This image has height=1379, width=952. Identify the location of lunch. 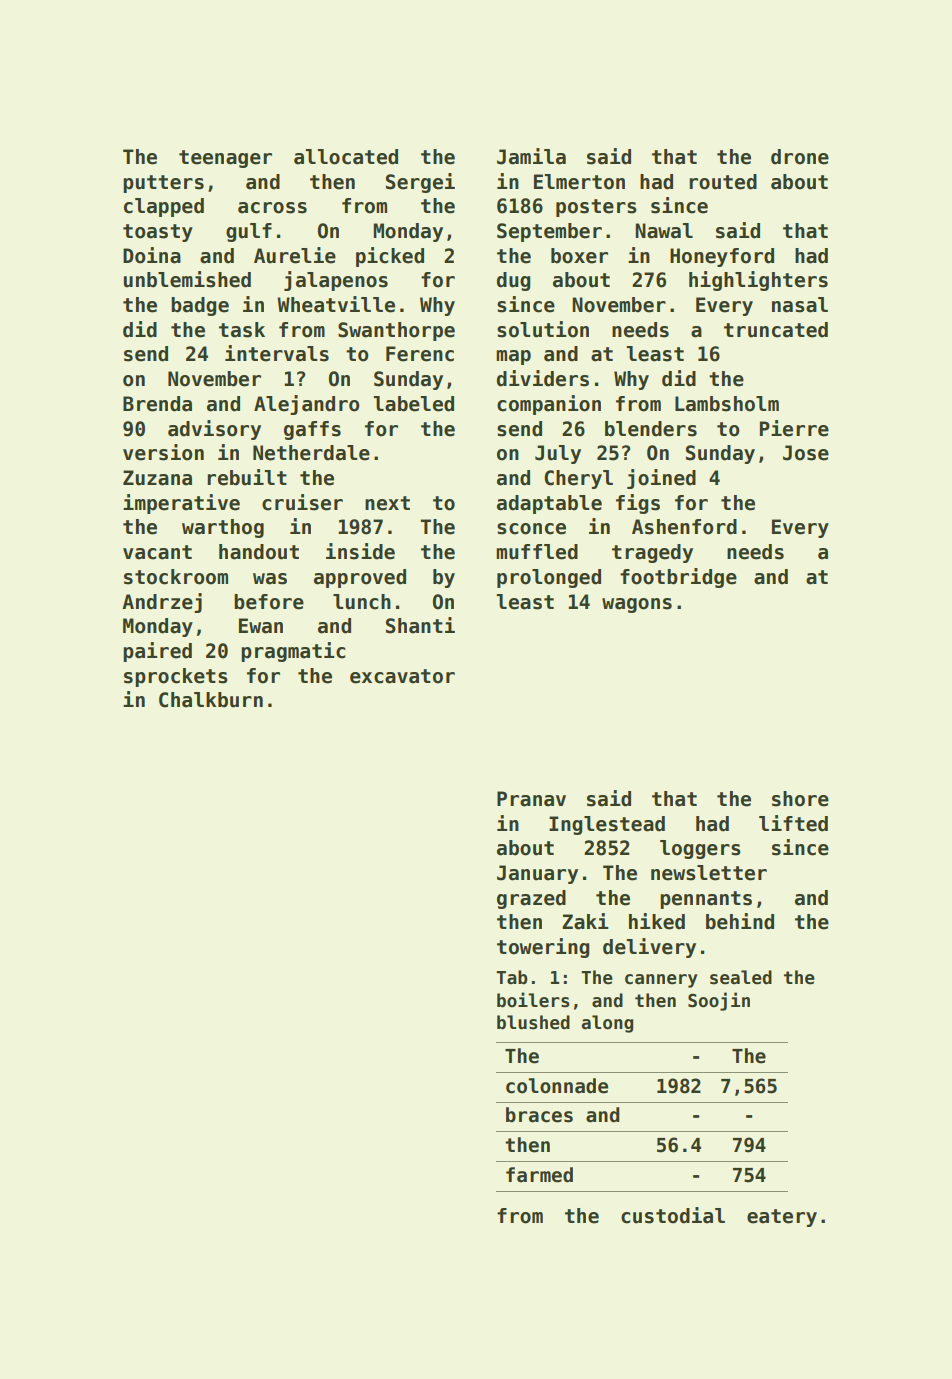
(362, 602).
